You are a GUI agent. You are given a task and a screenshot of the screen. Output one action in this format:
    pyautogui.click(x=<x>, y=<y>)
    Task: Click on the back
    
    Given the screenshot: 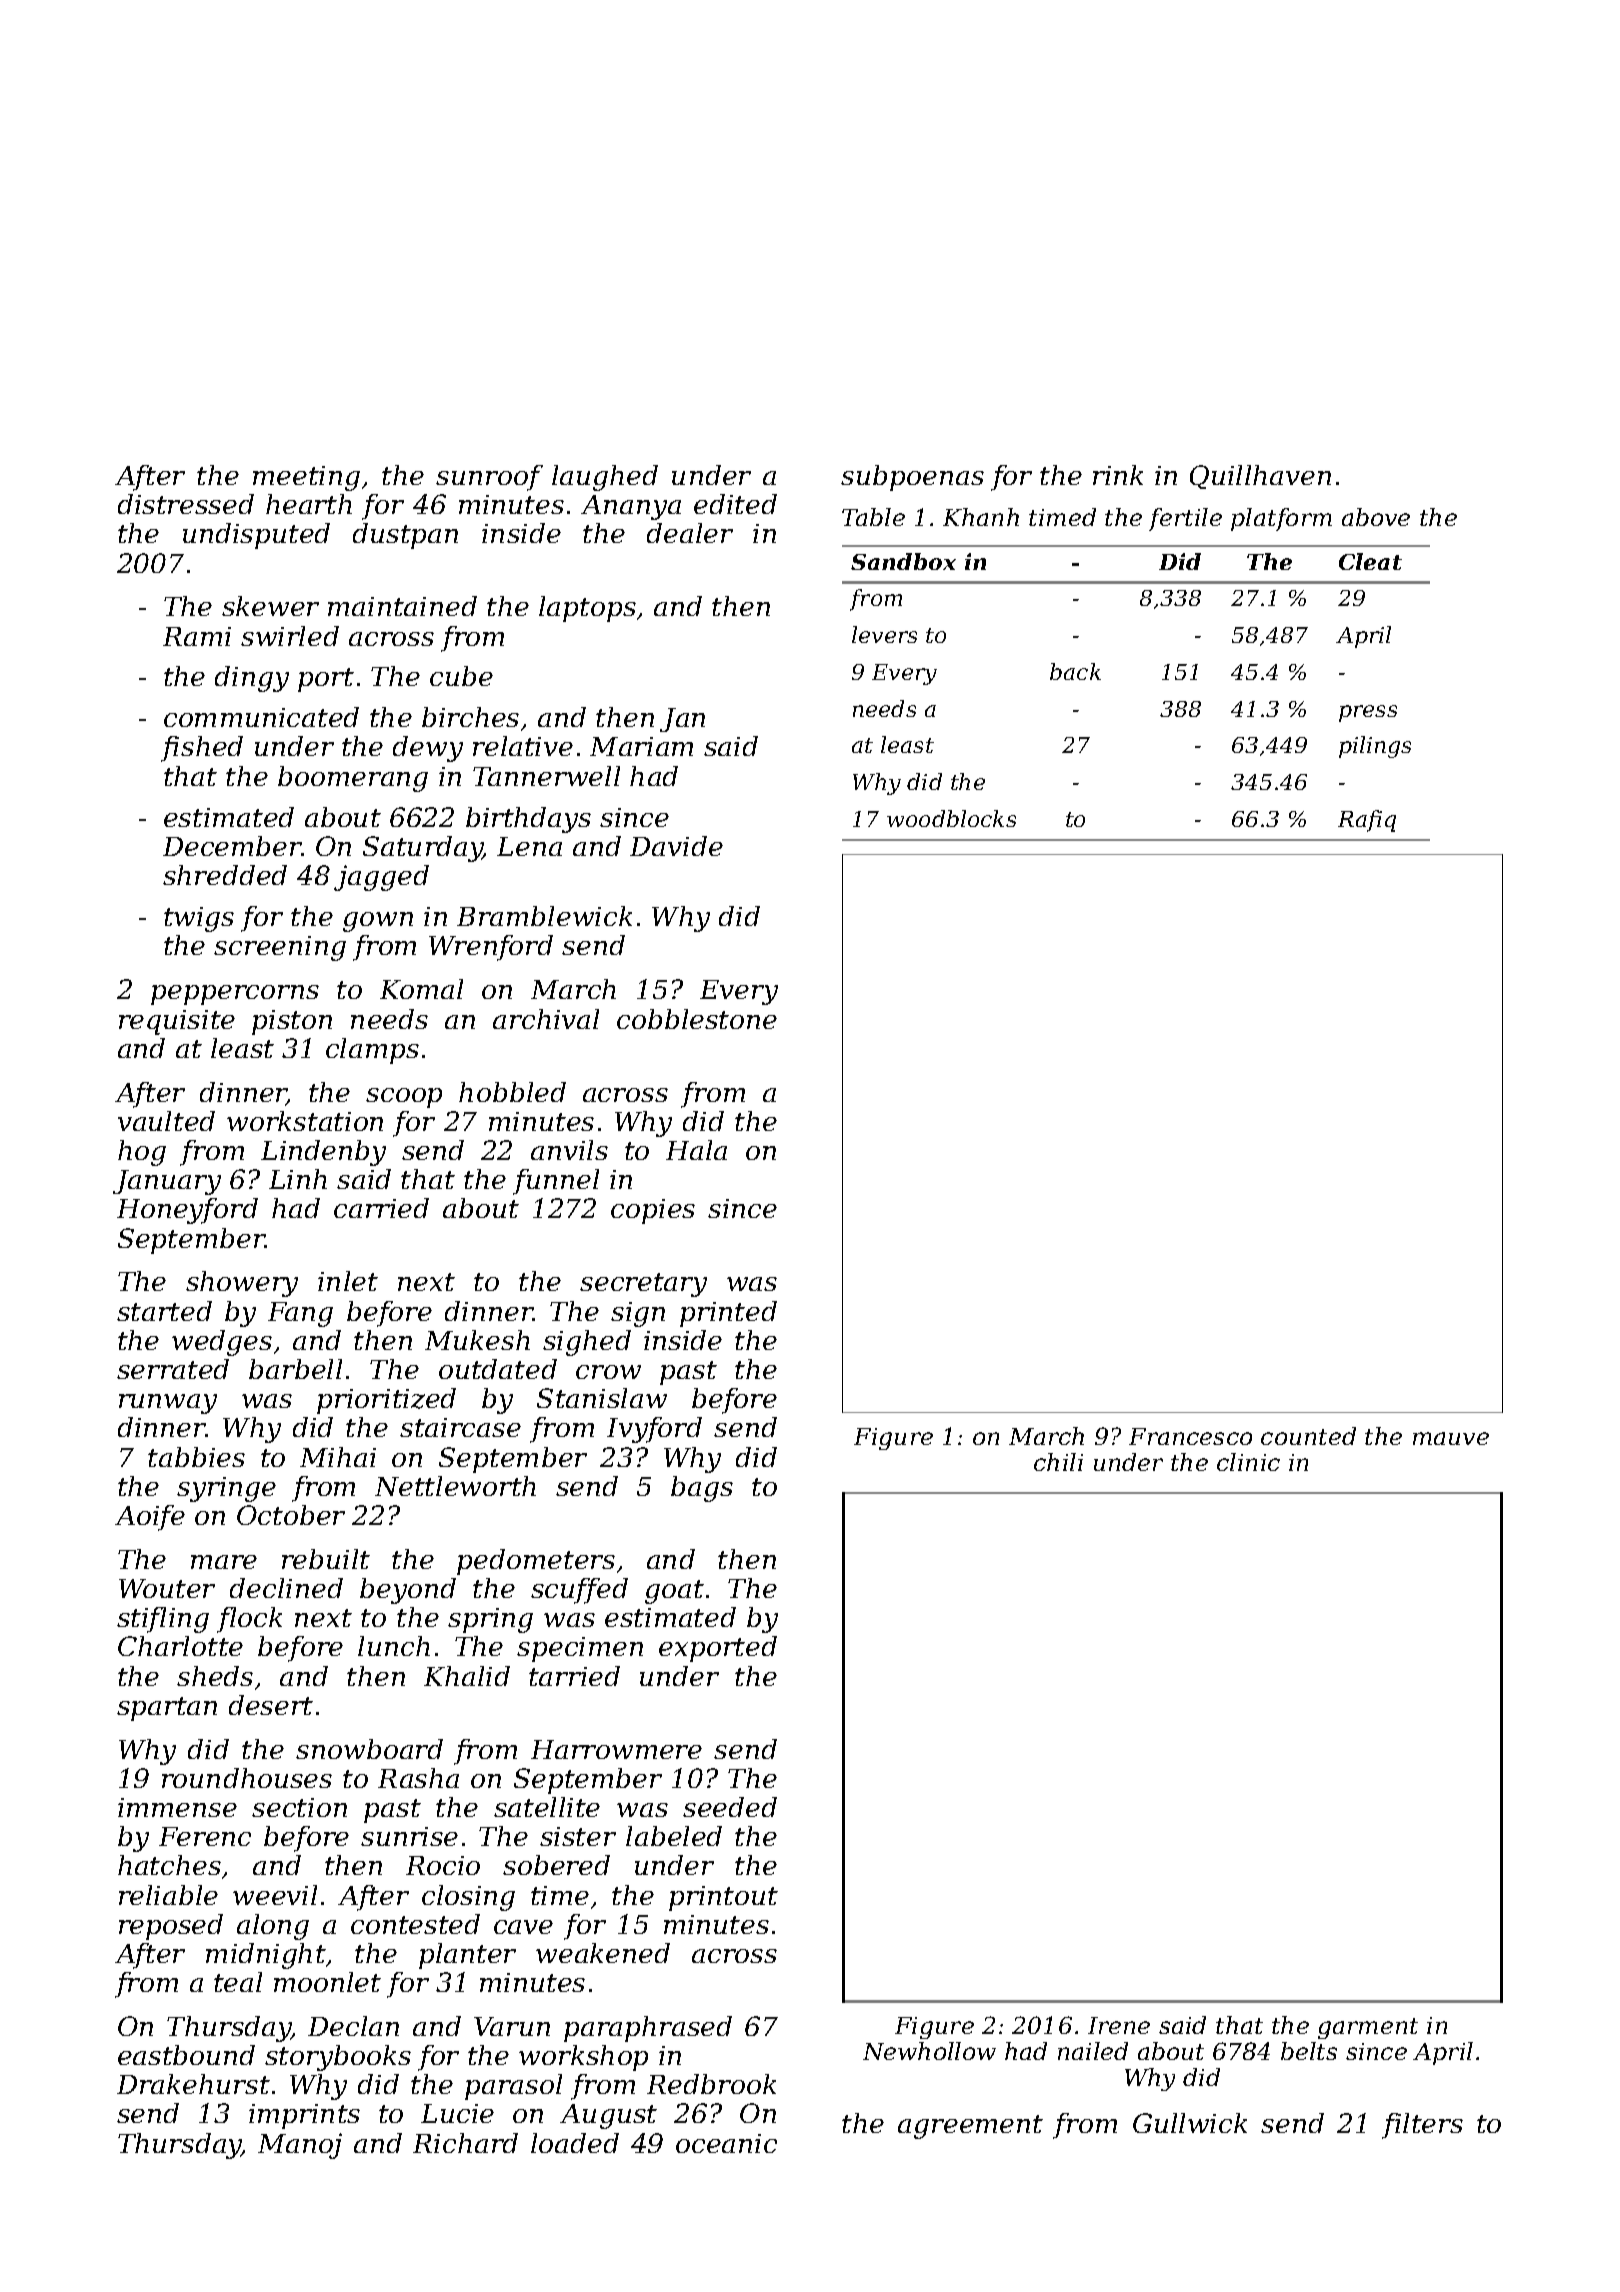 What is the action you would take?
    pyautogui.click(x=1075, y=671)
